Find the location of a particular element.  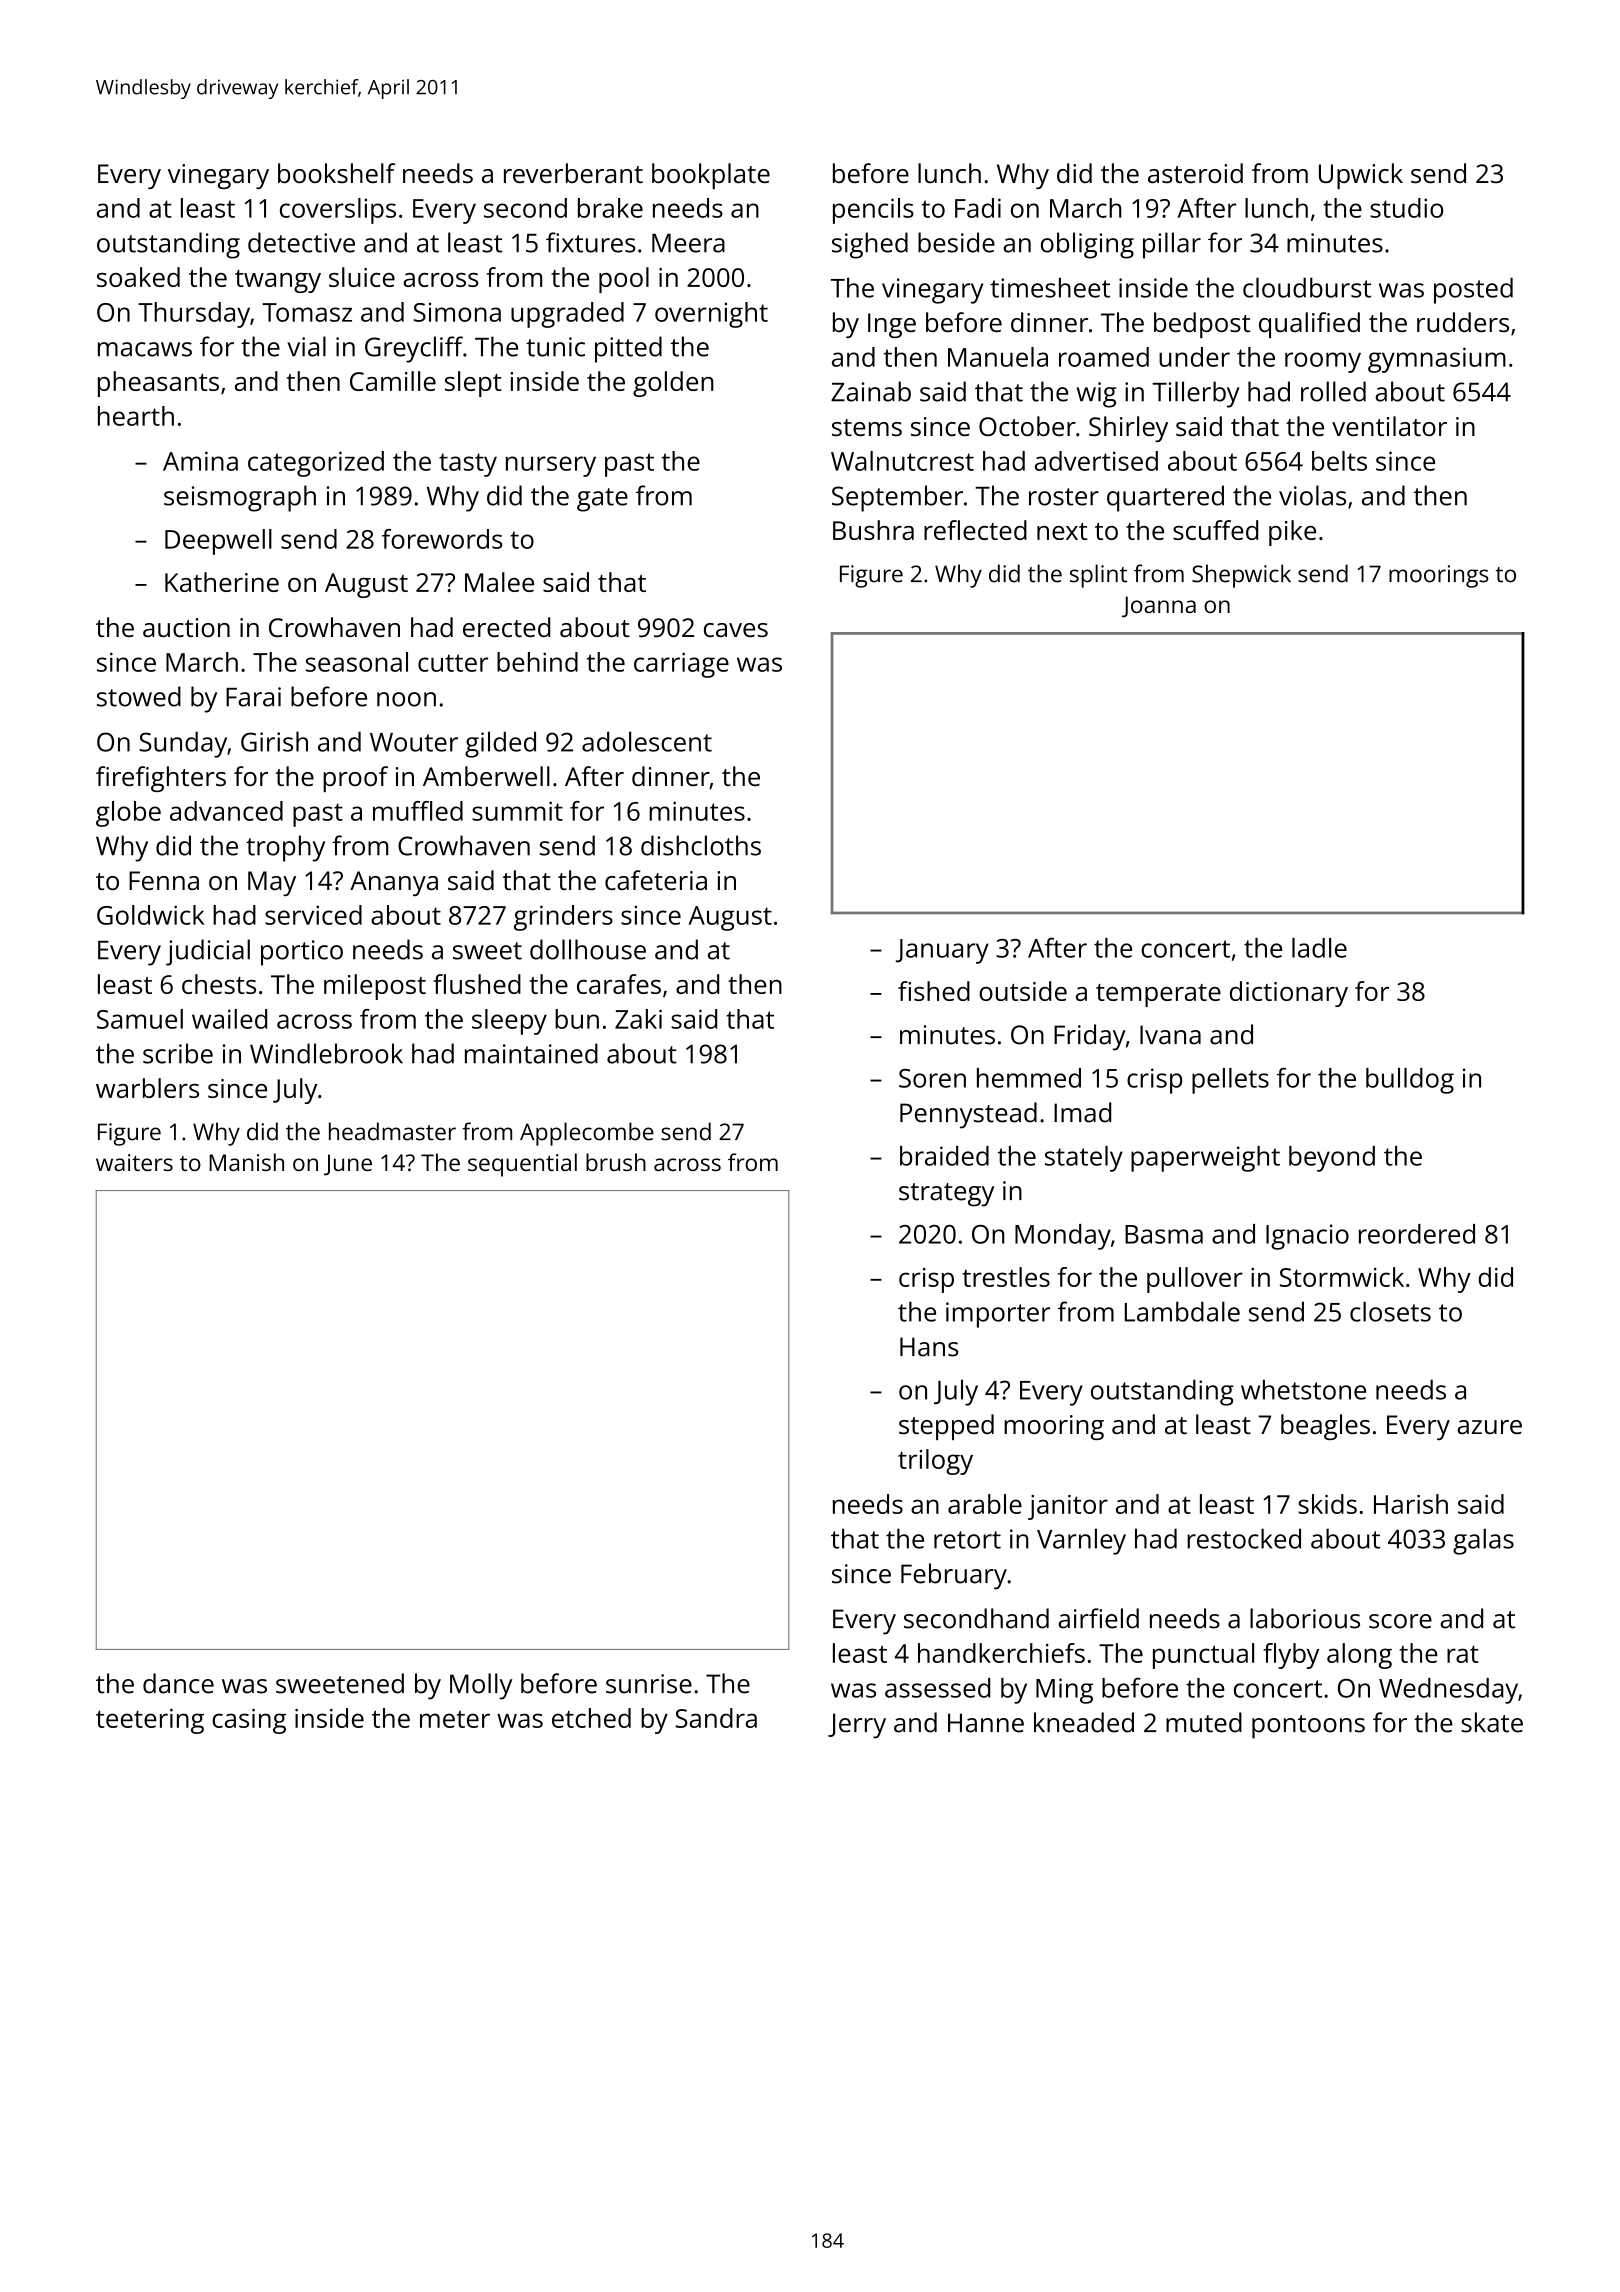

Zaki is located at coordinates (638, 1019).
